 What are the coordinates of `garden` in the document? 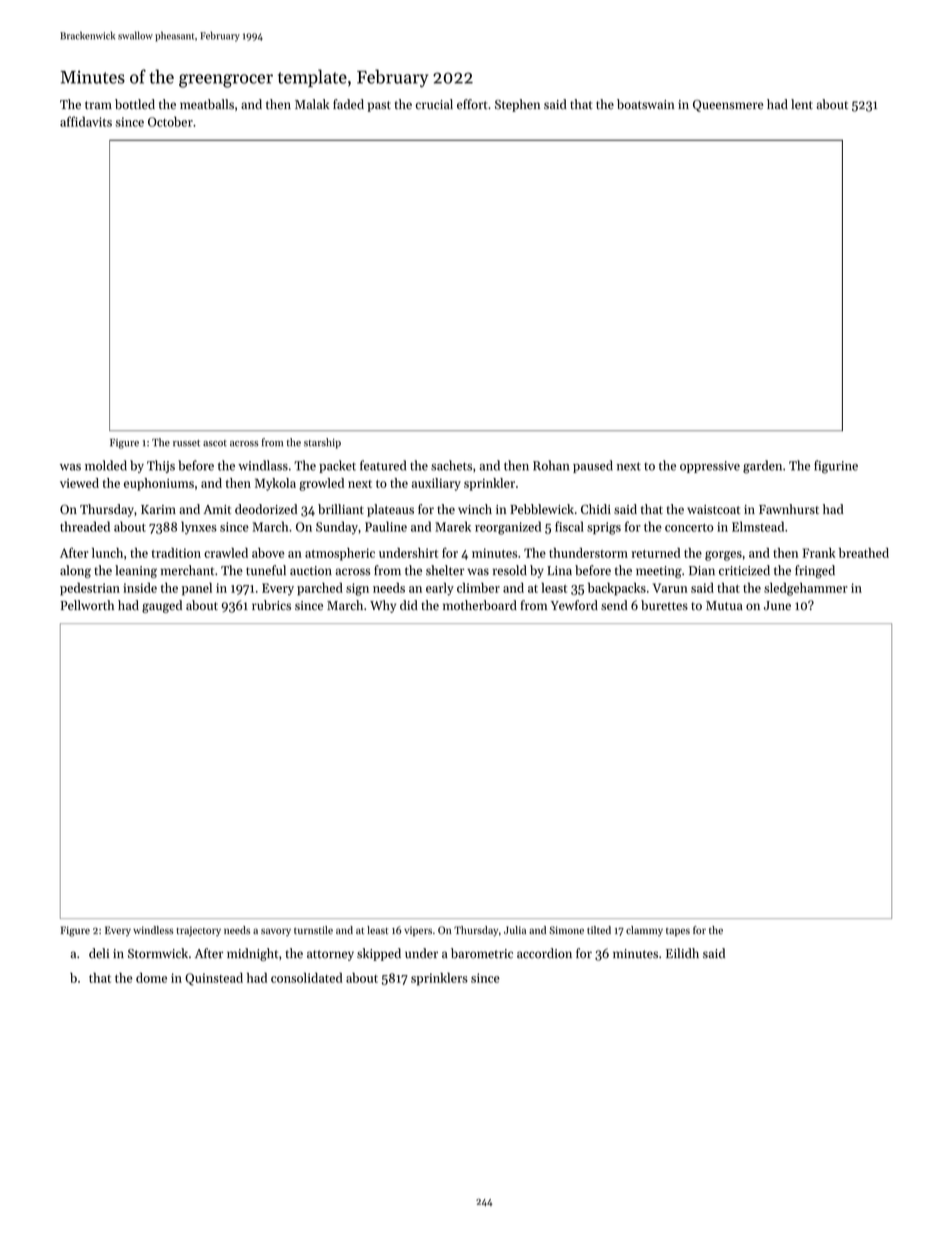 It's located at (762, 467).
